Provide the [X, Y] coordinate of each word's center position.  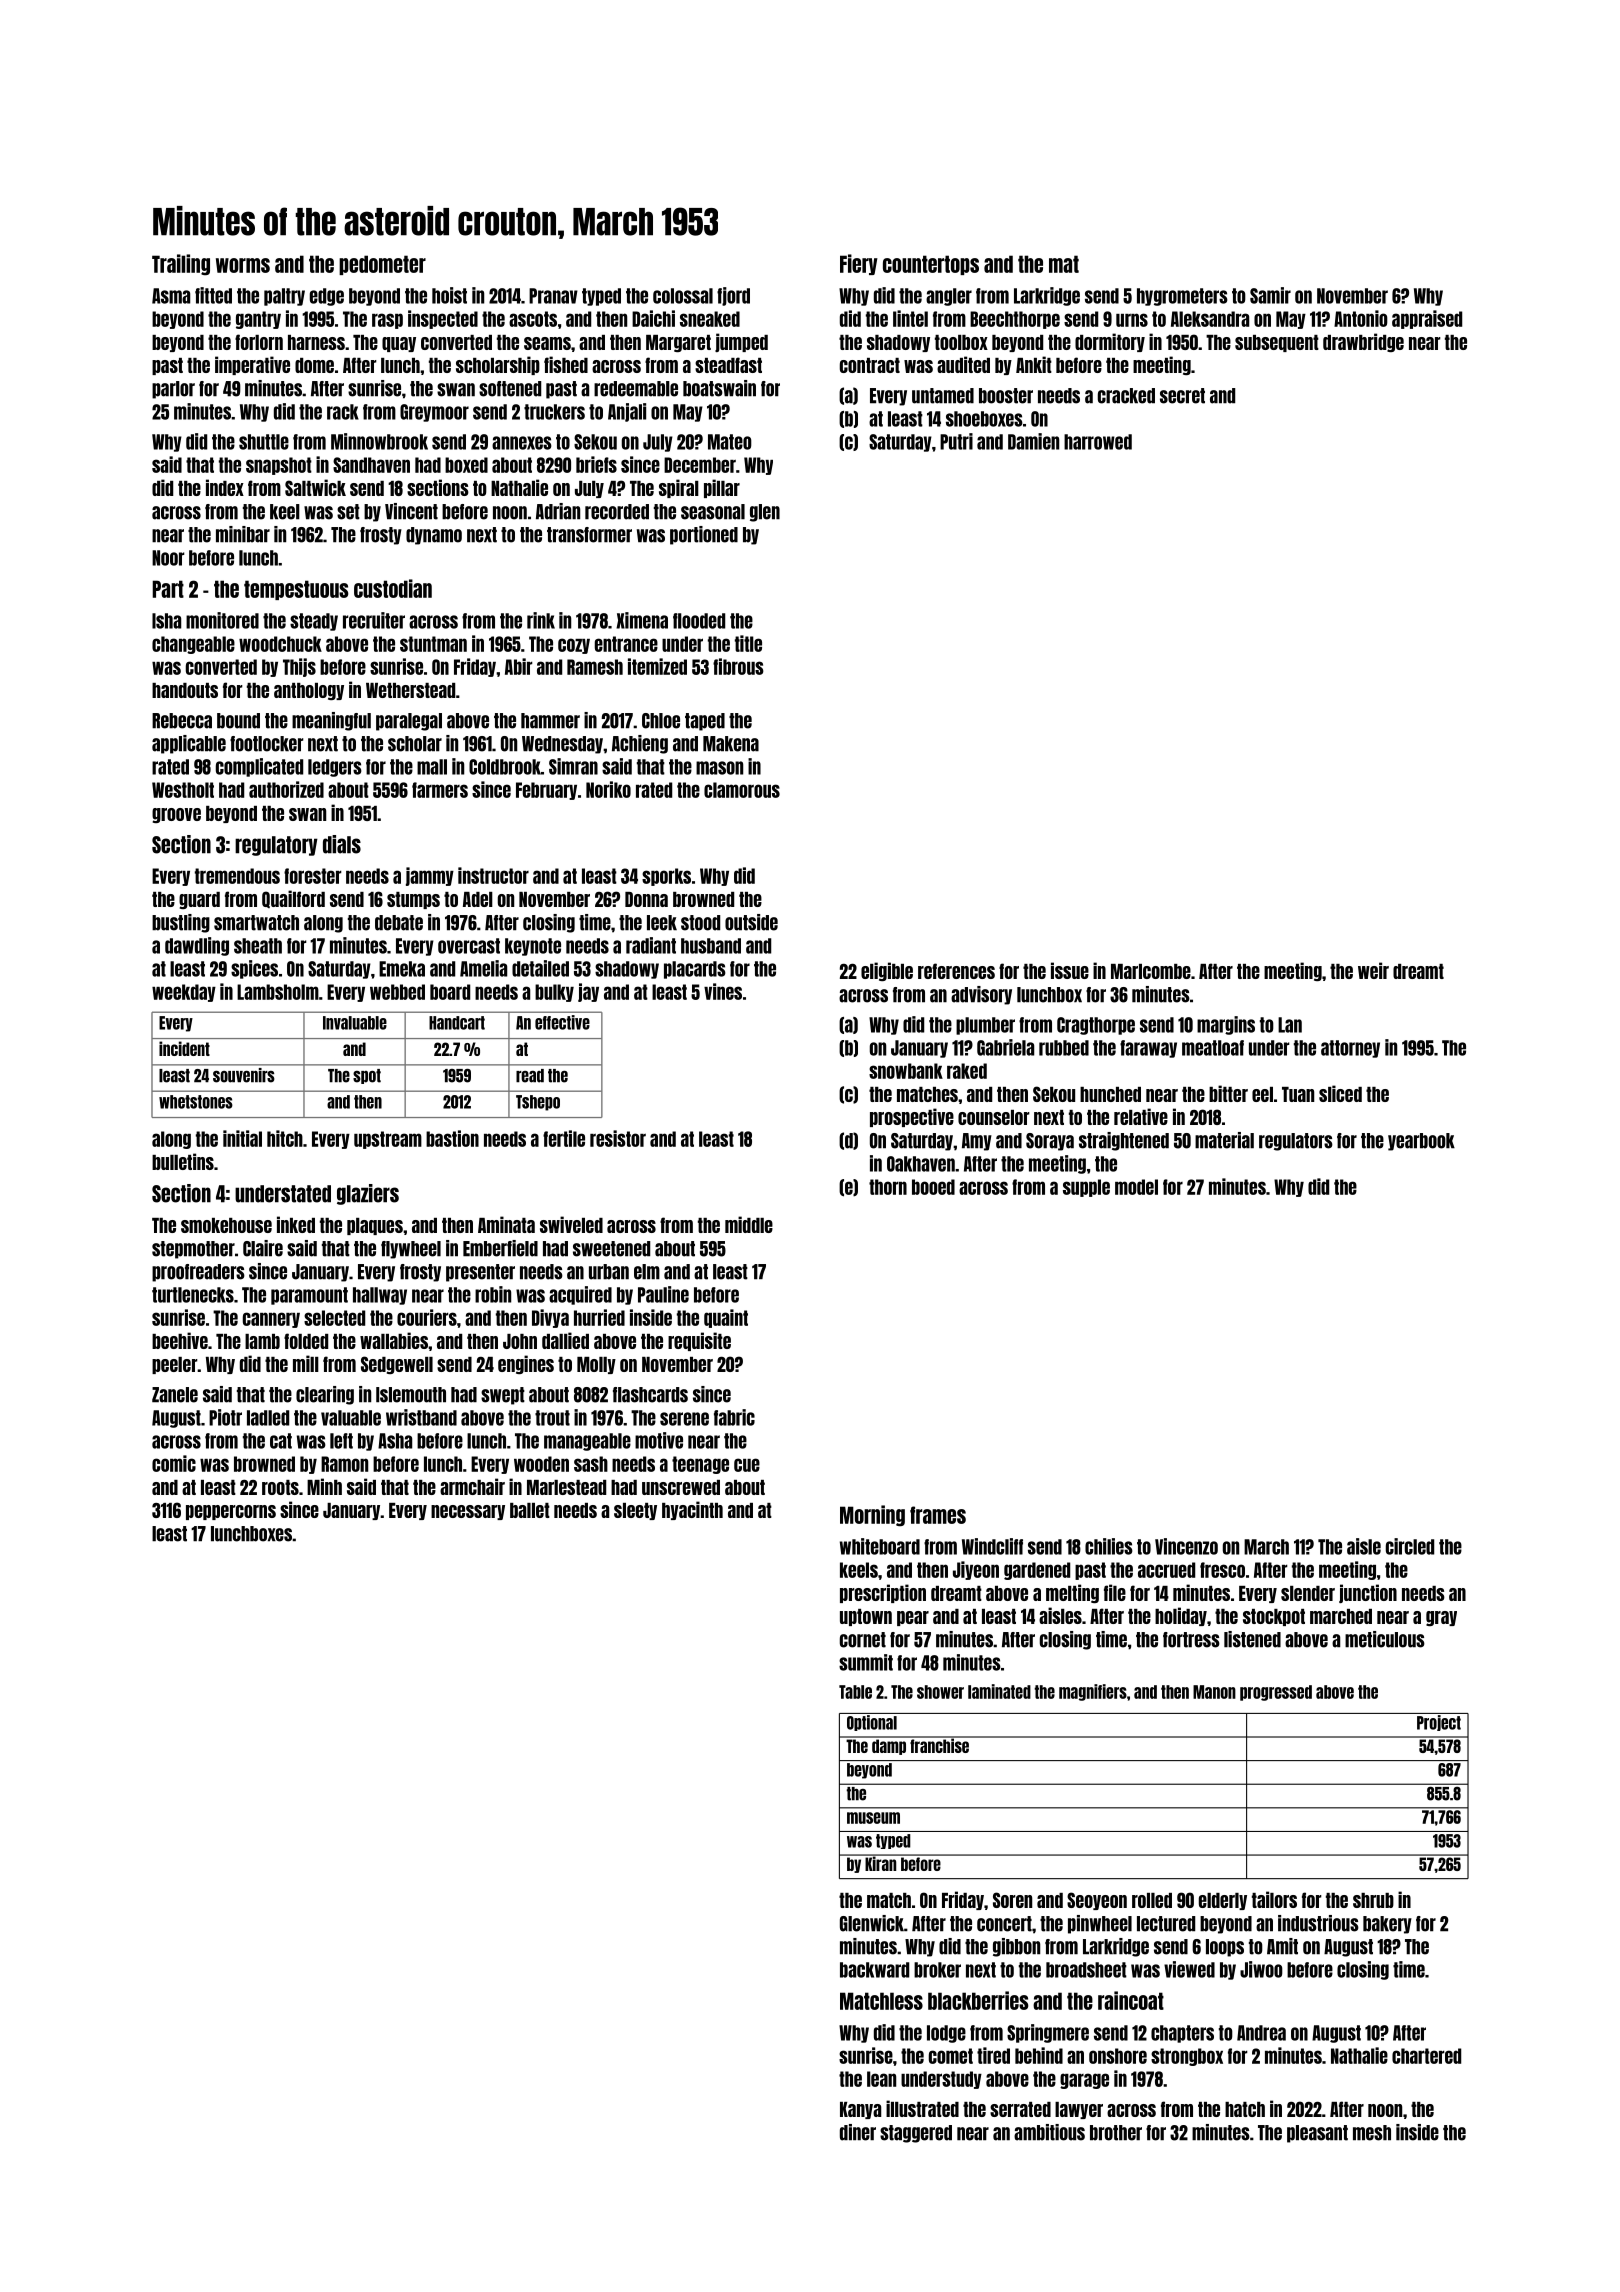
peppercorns [231, 1512]
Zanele [175, 1395]
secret [1182, 396]
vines [723, 991]
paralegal [409, 722]
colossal [683, 296]
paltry [284, 297]
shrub [1373, 1900]
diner [858, 2132]
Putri [956, 441]
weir [1373, 970]
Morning [872, 1516]
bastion [452, 1138]
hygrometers [1182, 297]
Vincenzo [1186, 1546]
